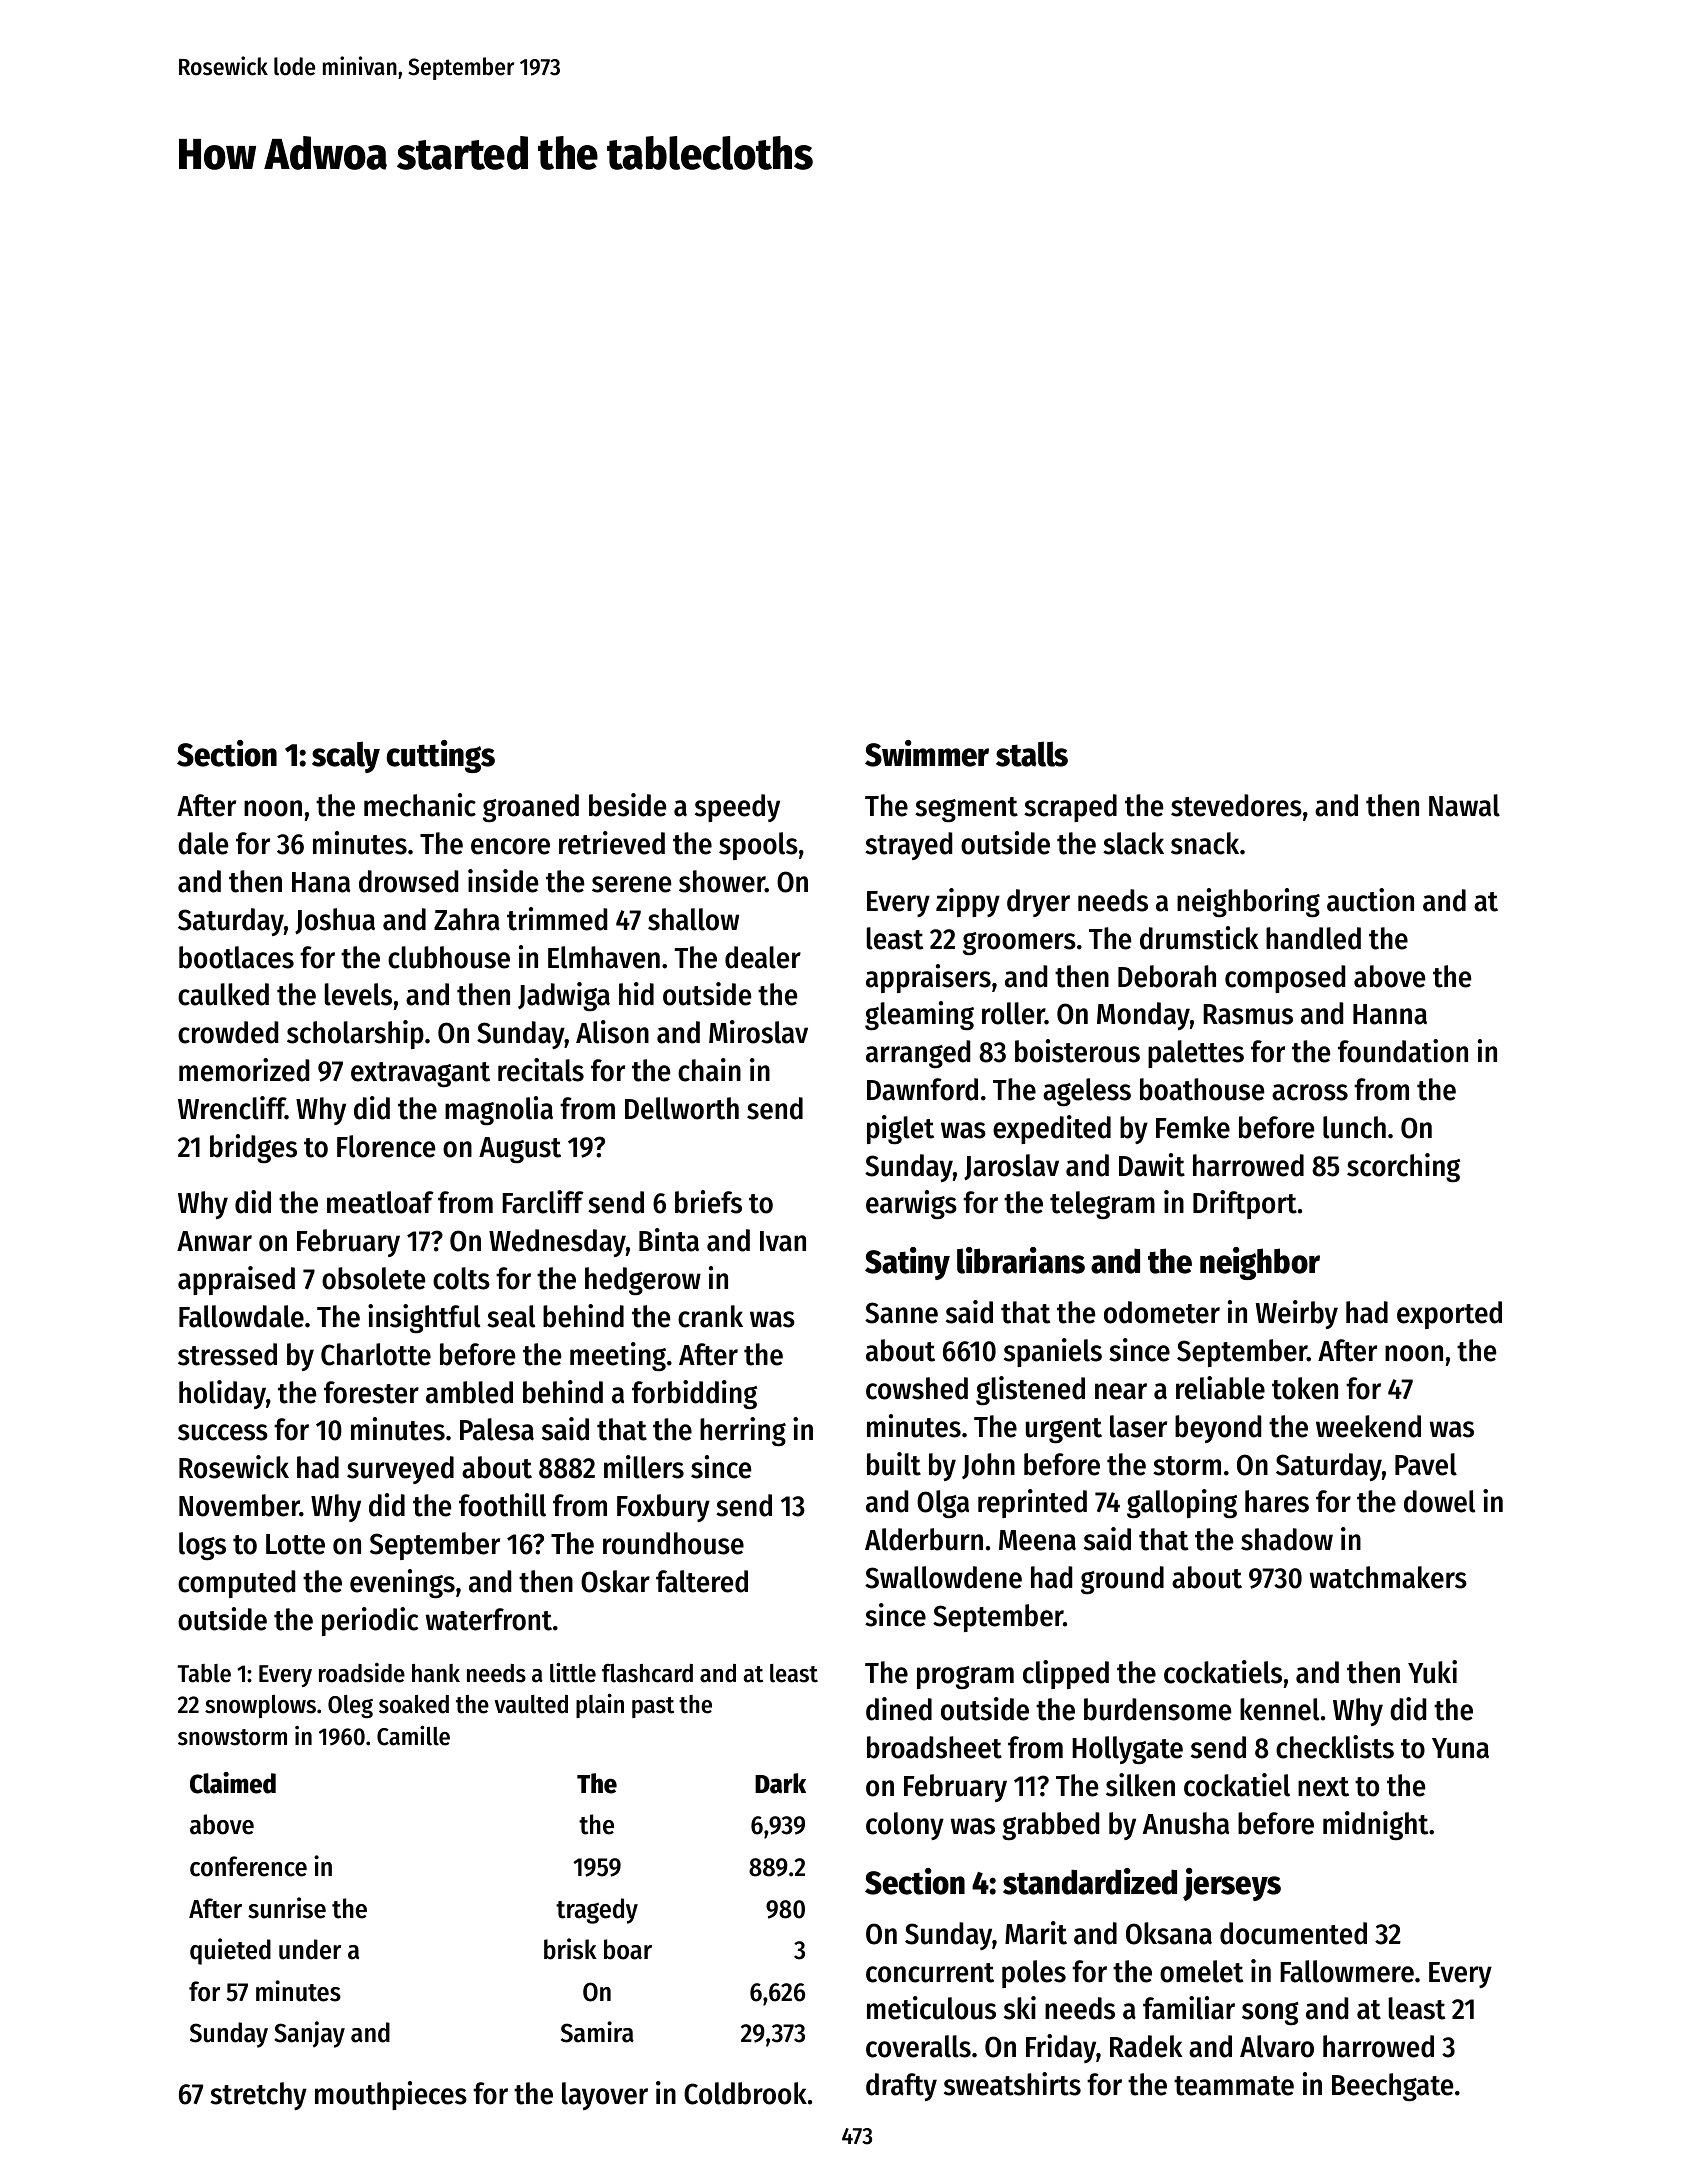 This screenshot has width=1683, height=2178. Describe the element at coordinates (628, 1949) in the screenshot. I see `boar` at that location.
